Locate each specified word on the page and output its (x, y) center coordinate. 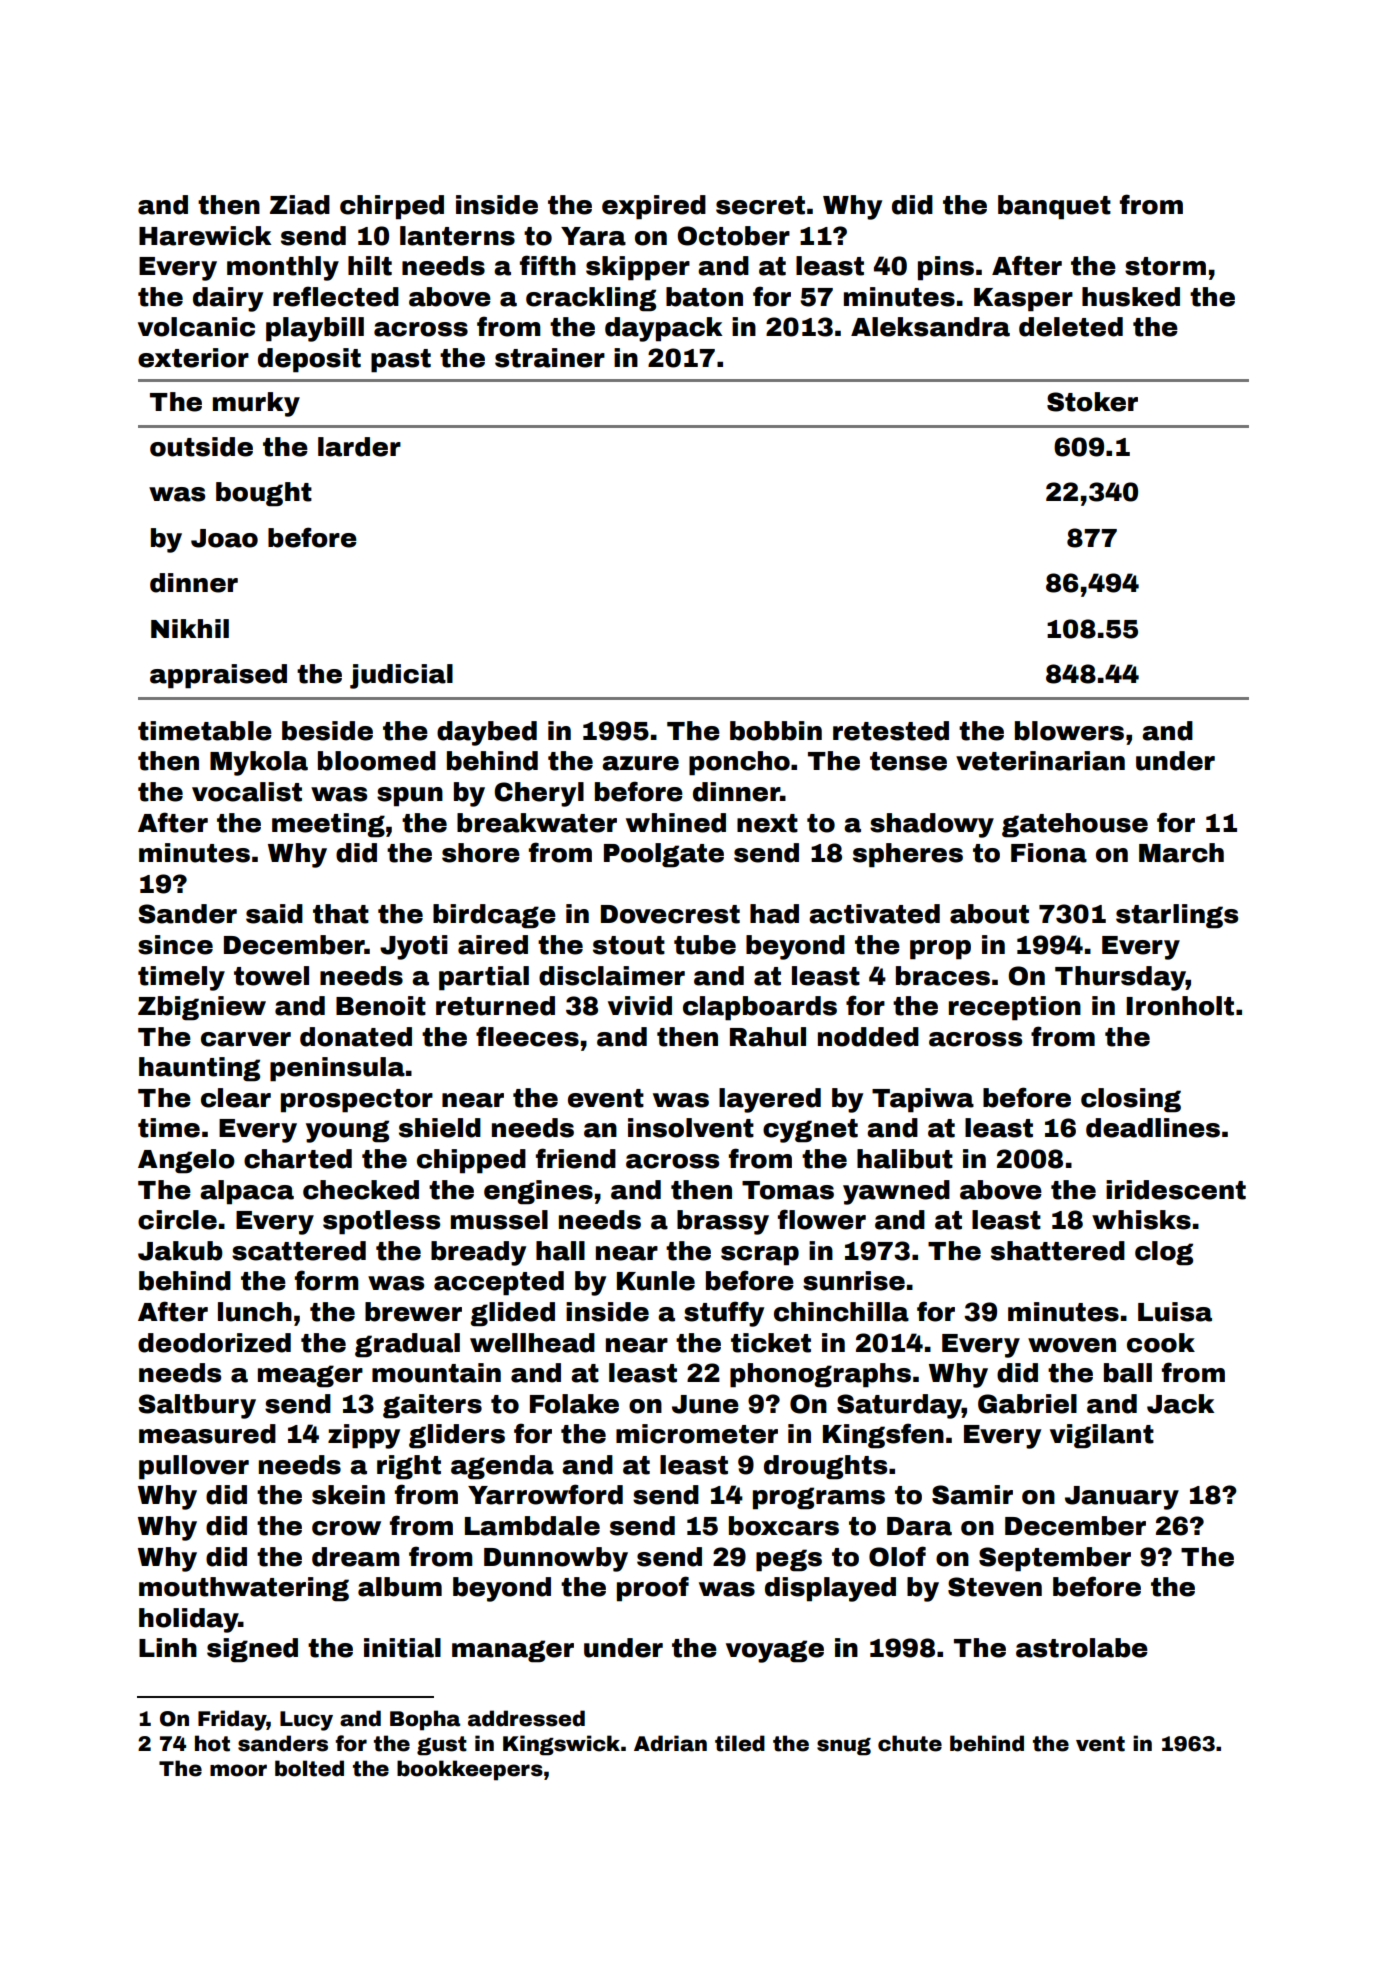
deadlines (1153, 1128)
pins (946, 268)
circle (177, 1220)
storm (1165, 266)
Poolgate (664, 855)
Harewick (205, 236)
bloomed (377, 761)
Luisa (1175, 1312)
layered (770, 1100)
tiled (740, 1743)
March (1181, 853)
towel (271, 976)
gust (442, 1746)
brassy (723, 1222)
